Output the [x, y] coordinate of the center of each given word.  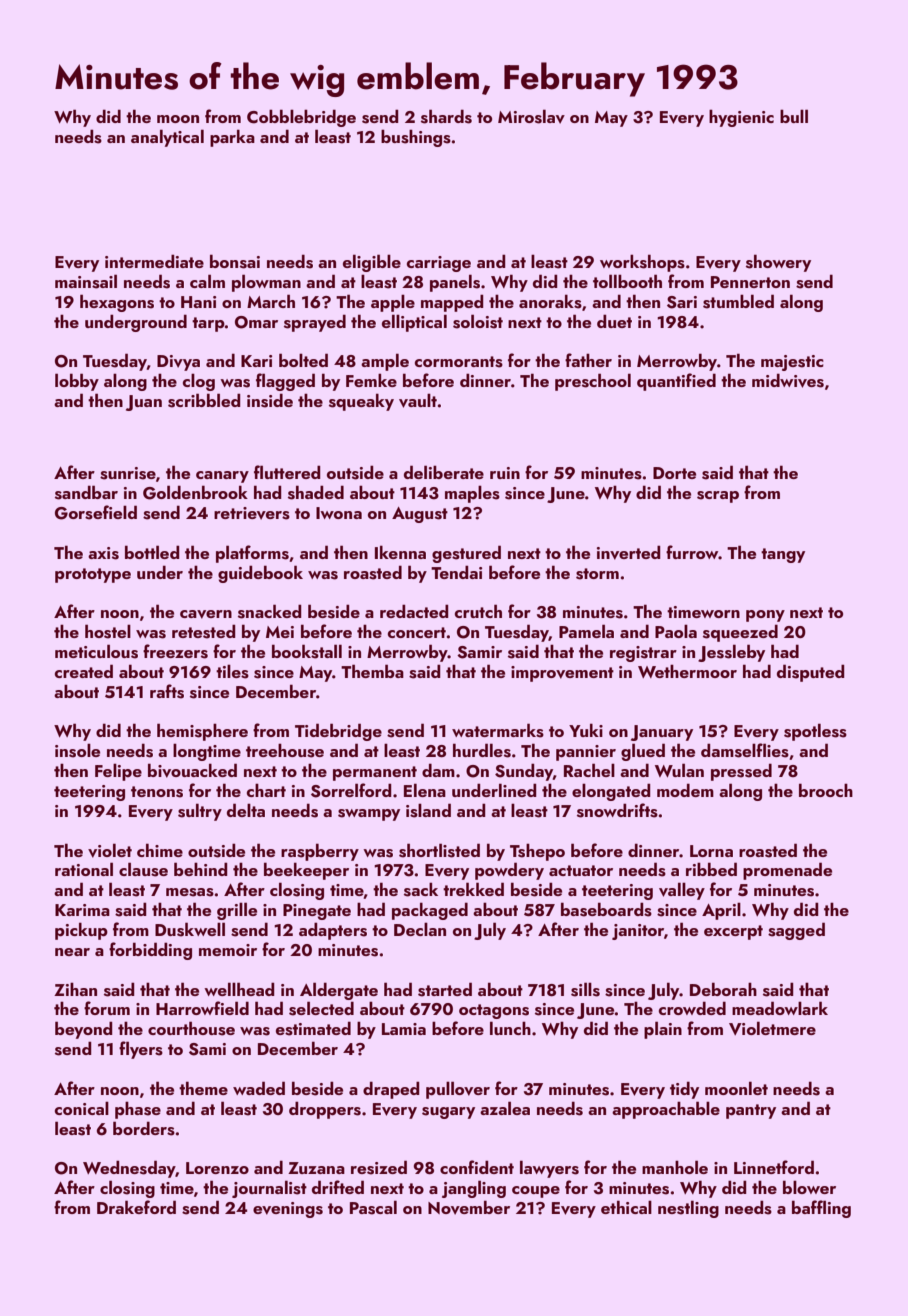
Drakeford [136, 1207]
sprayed [315, 323]
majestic [792, 363]
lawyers [549, 1169]
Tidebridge [338, 732]
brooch [826, 790]
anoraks [550, 301]
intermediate [154, 261]
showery [778, 263]
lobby [77, 382]
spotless [815, 732]
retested [204, 631]
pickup [81, 931]
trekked [473, 889]
